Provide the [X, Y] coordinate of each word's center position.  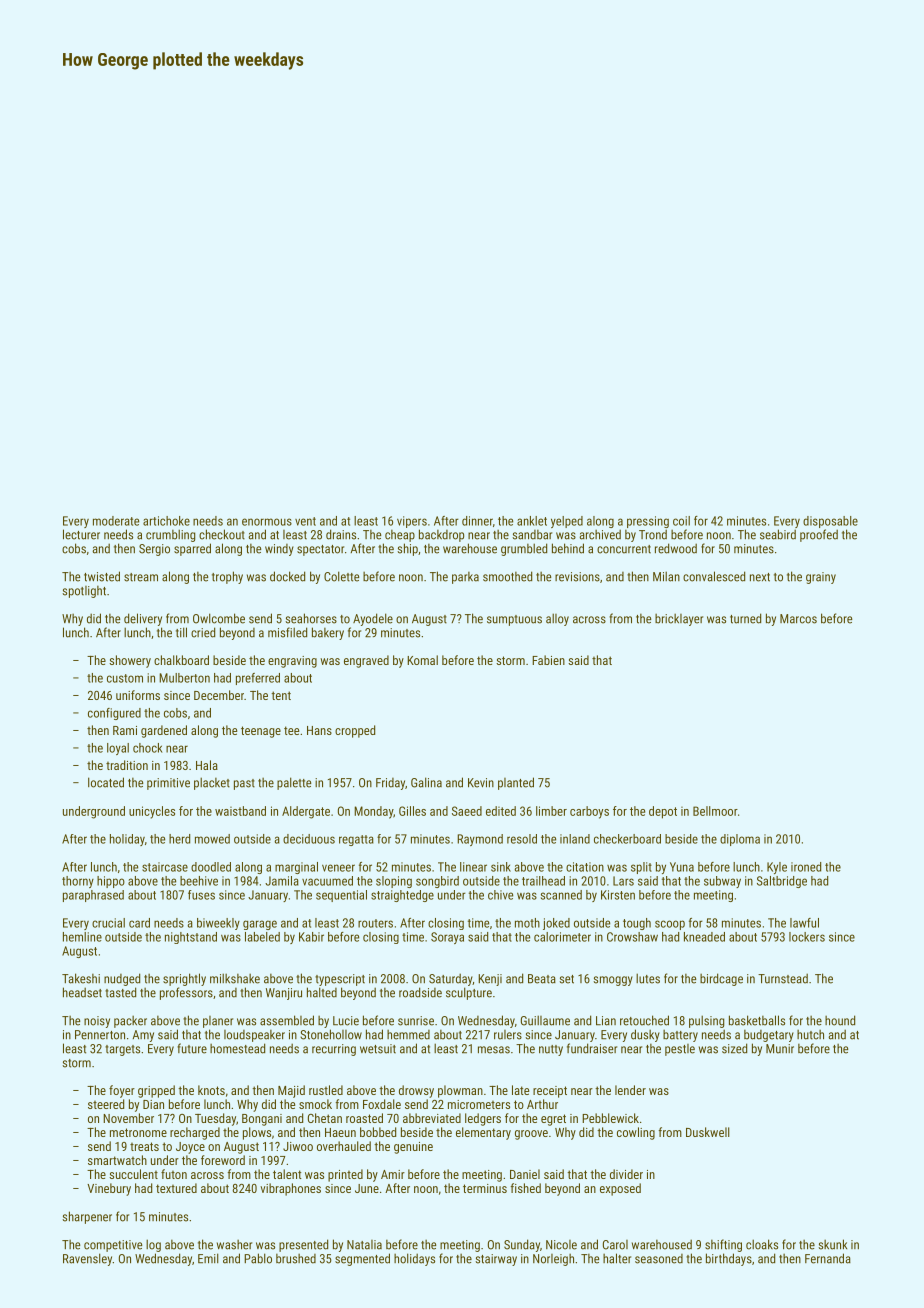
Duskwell [708, 1132]
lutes [648, 978]
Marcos [798, 619]
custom [125, 678]
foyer [122, 1091]
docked [287, 576]
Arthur [542, 1104]
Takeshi [81, 978]
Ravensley [87, 1259]
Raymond [480, 840]
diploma [740, 840]
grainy [821, 578]
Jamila [282, 881]
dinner [477, 521]
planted [516, 783]
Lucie [346, 1021]
